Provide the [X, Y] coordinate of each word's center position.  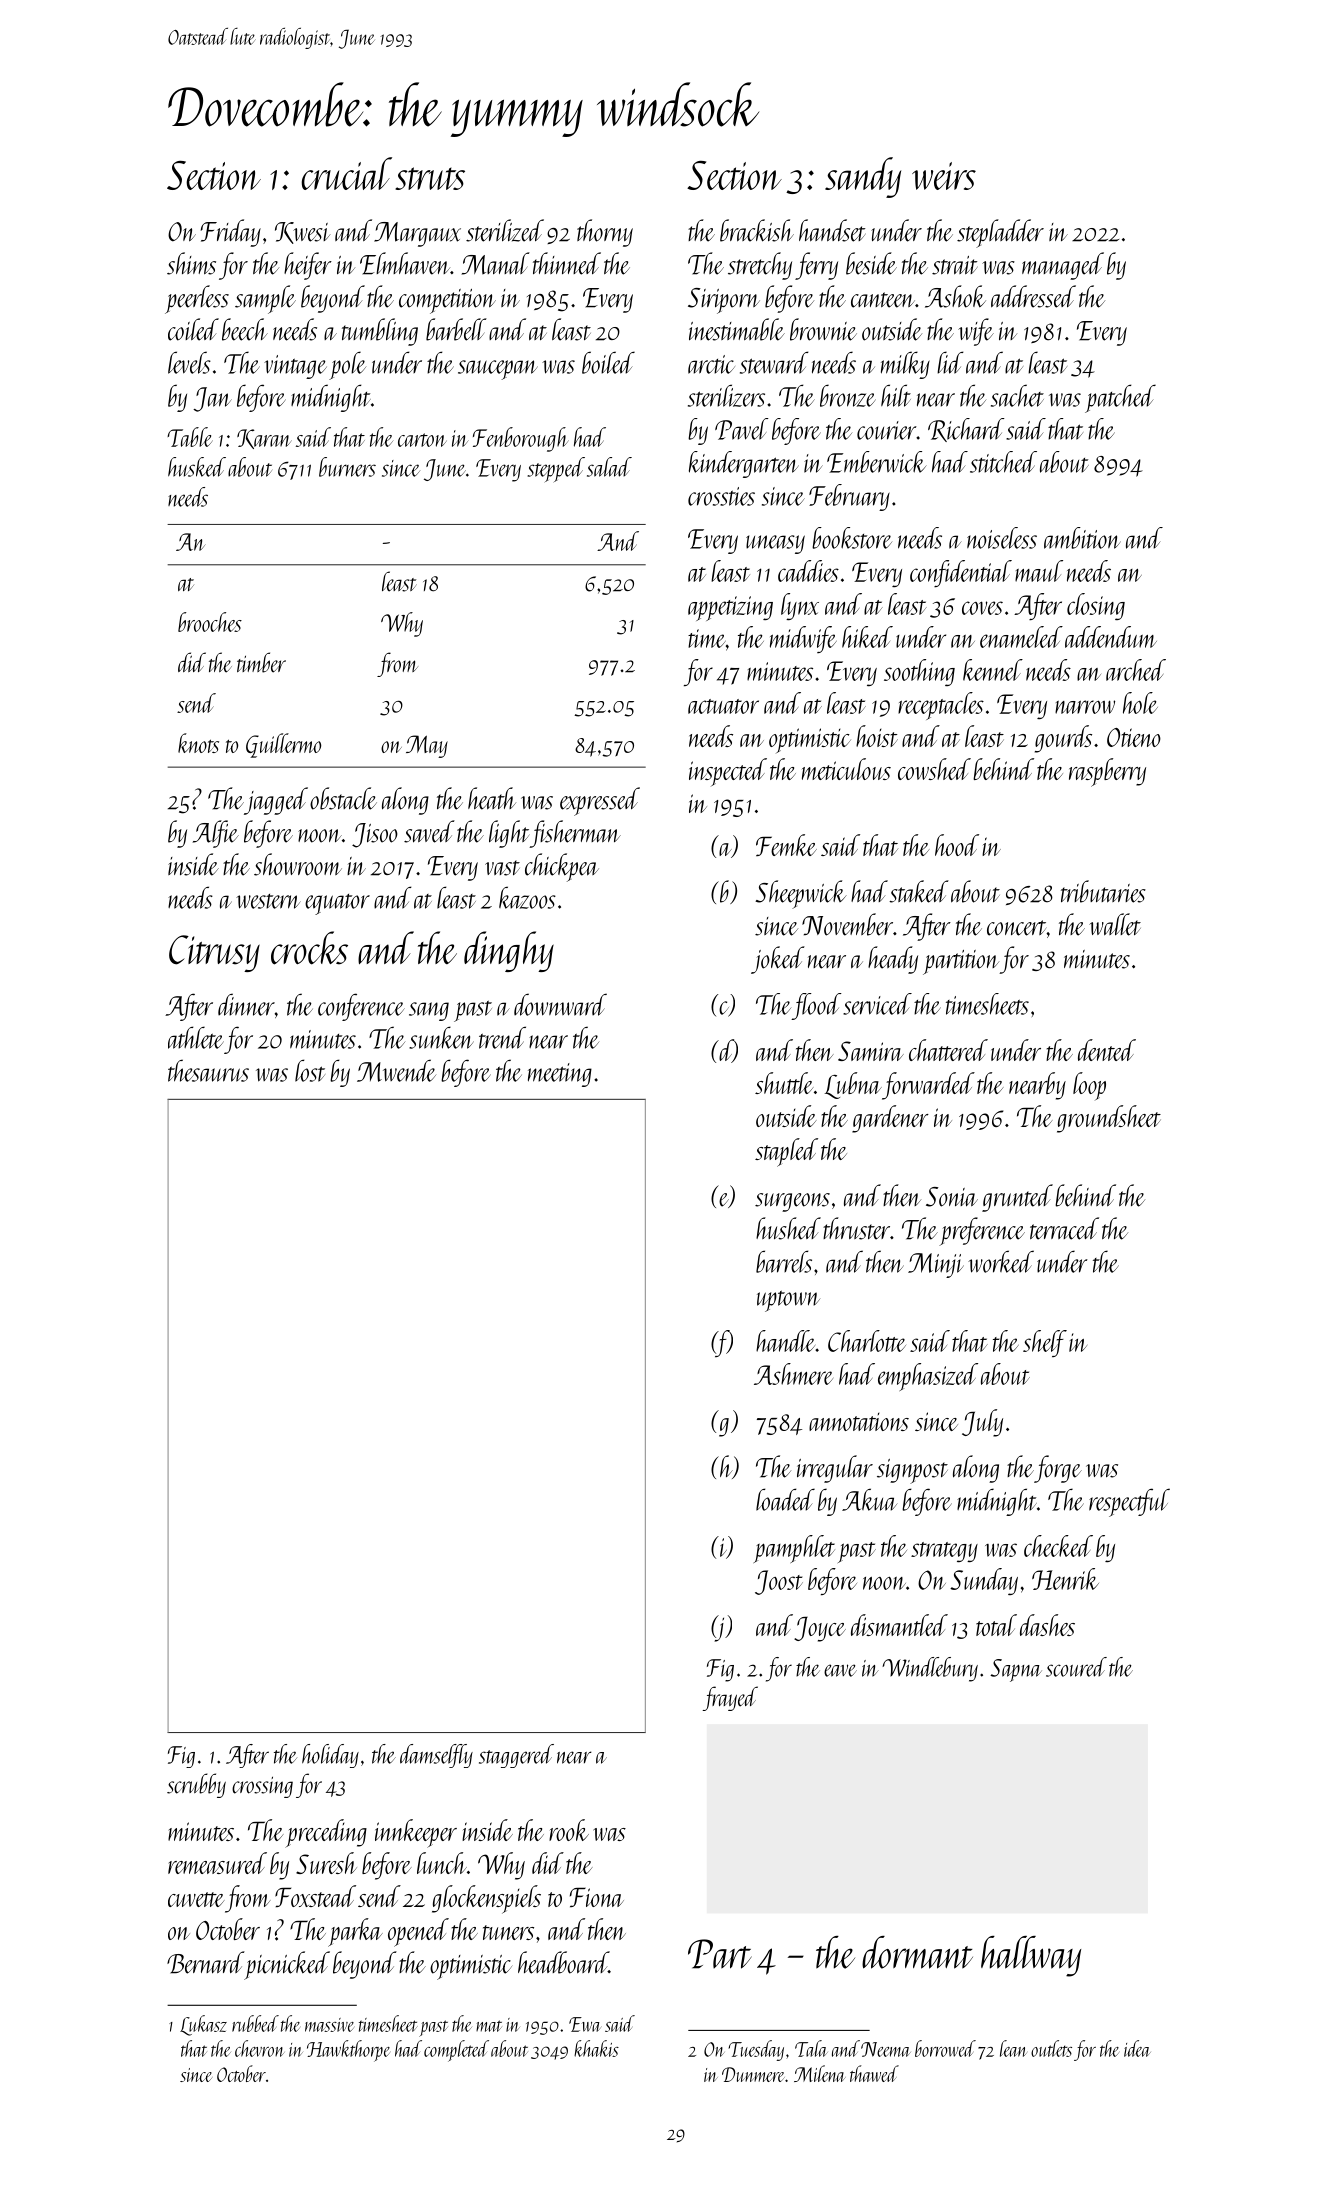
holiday [330, 1756]
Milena [820, 2073]
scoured [1076, 1667]
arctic [711, 364]
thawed [874, 2073]
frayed [730, 1698]
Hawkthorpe [348, 2051]
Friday [231, 233]
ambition [1082, 538]
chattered [948, 1050]
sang [429, 1011]
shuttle [784, 1083]
